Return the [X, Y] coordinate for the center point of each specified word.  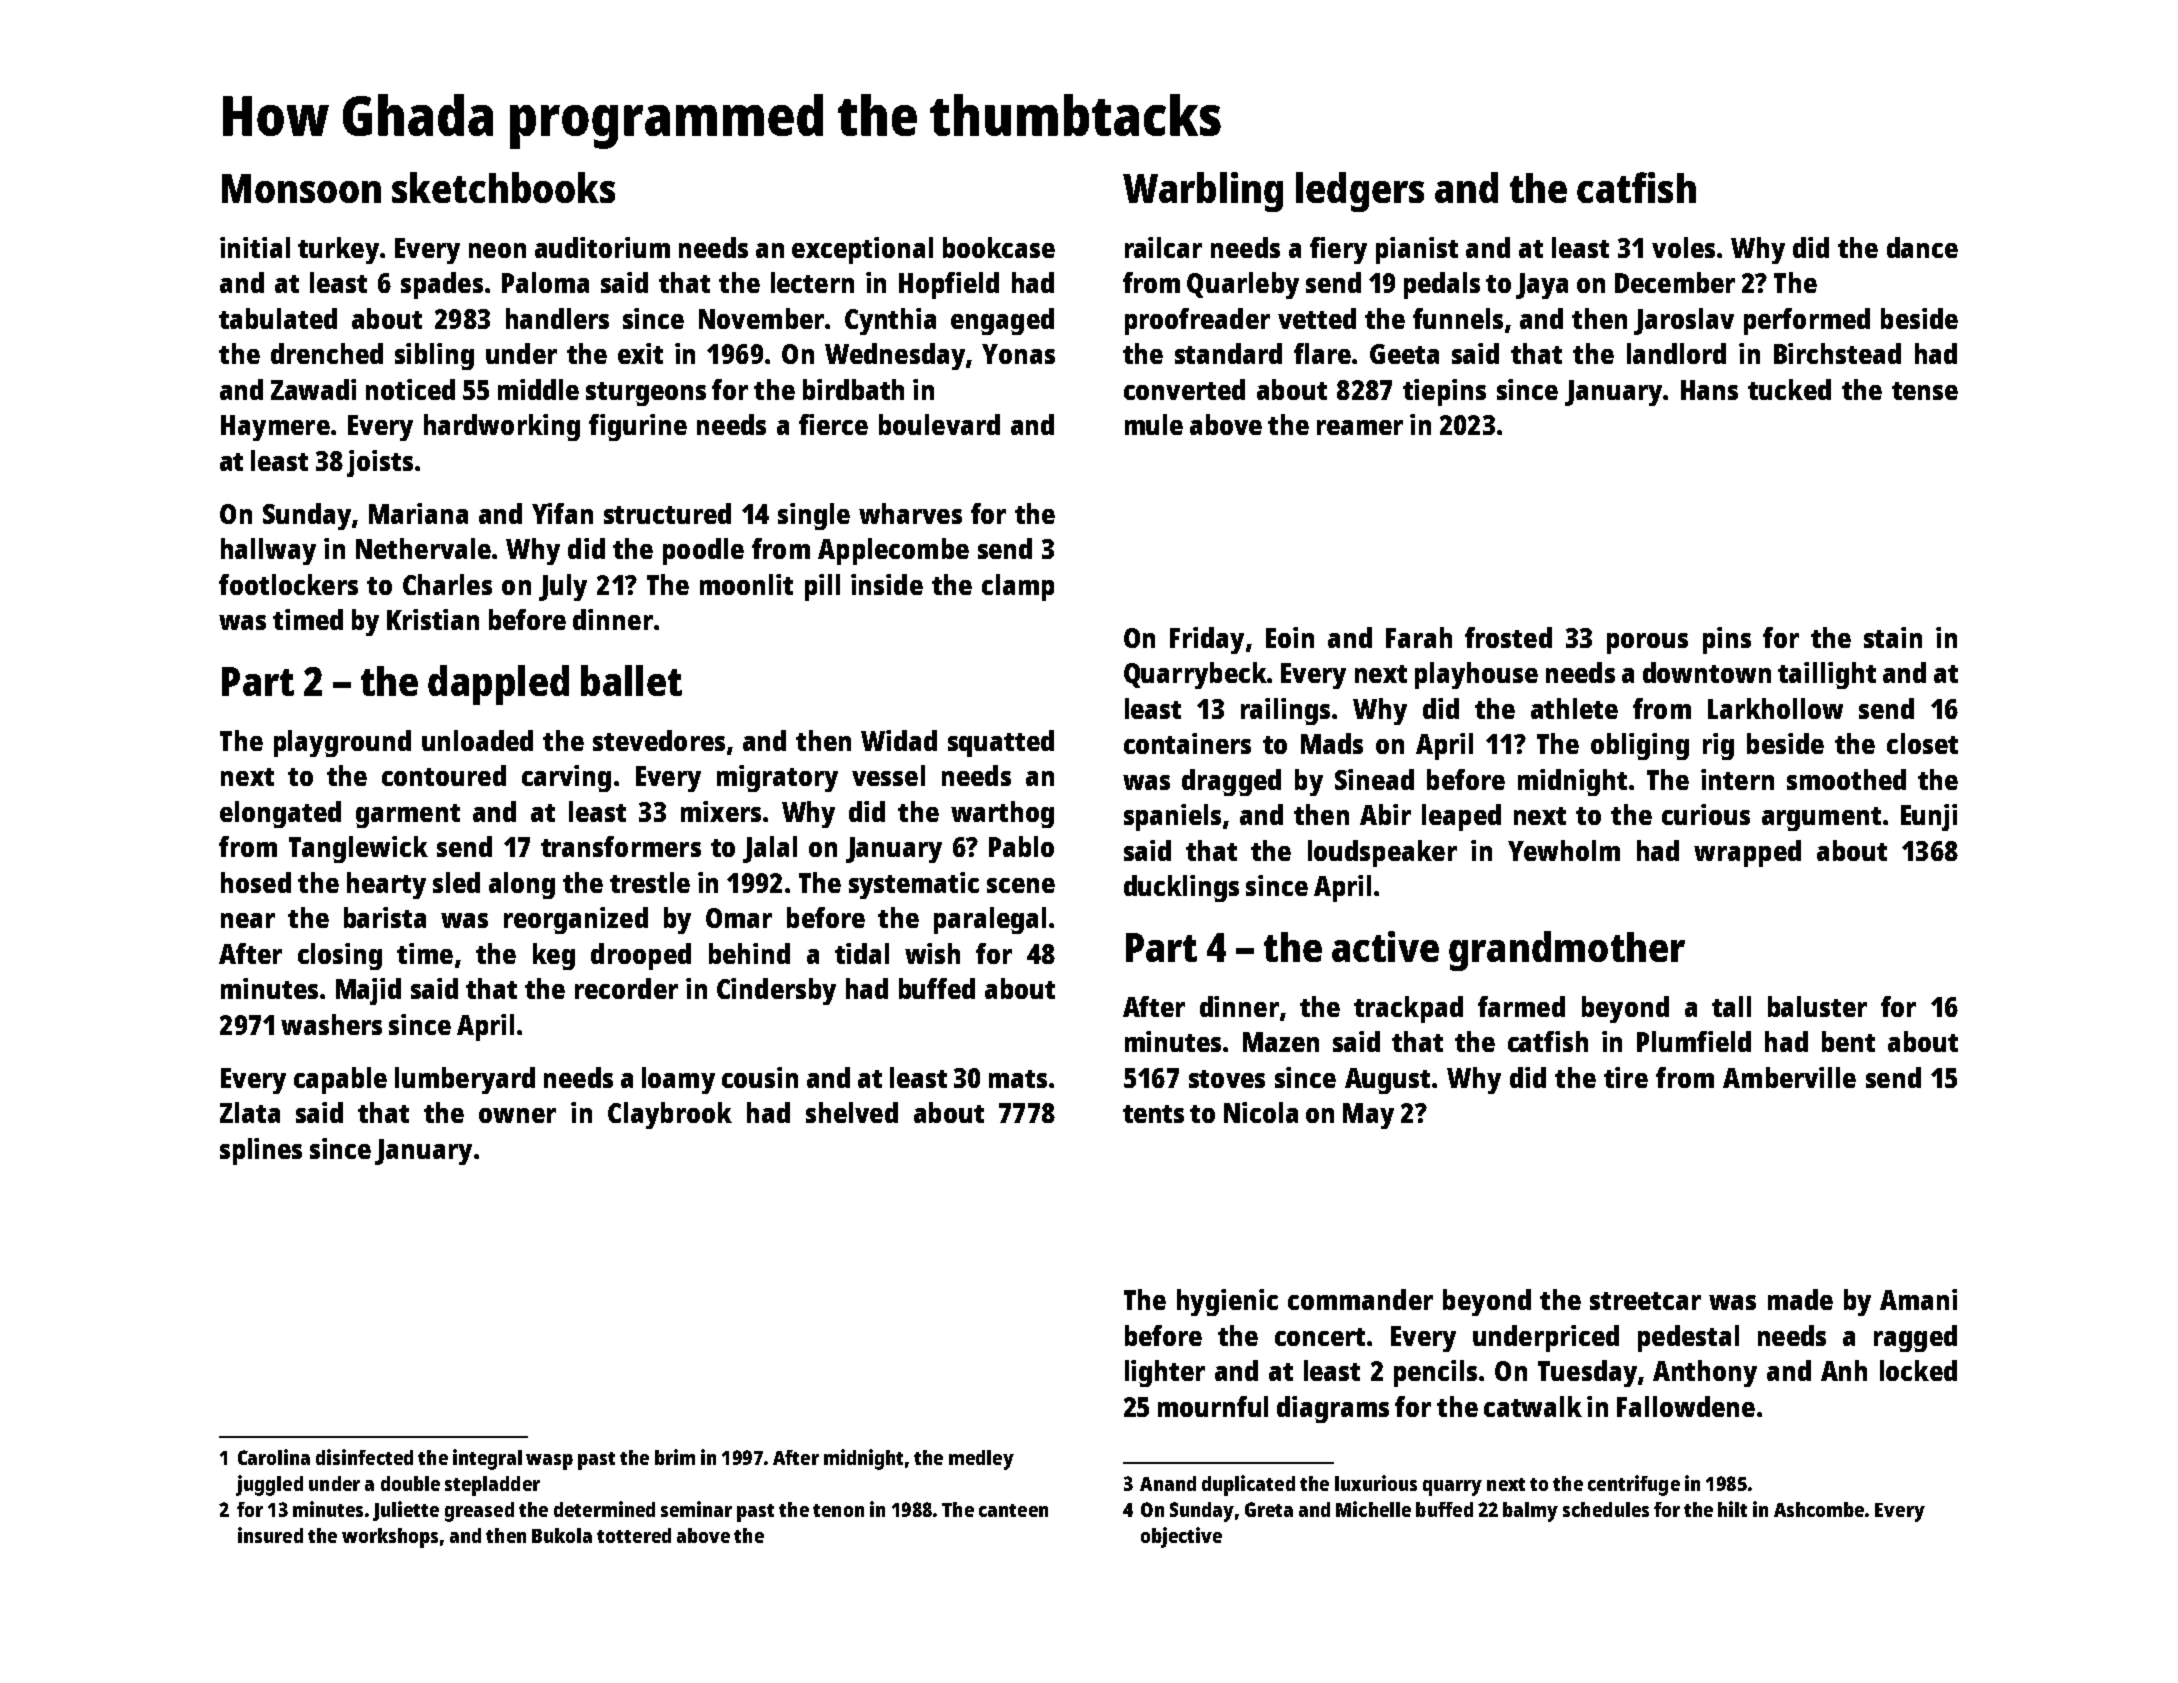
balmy [1530, 1512]
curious [1706, 814]
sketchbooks [503, 187]
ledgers [1360, 192]
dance [1922, 247]
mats [1018, 1079]
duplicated [1248, 1485]
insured [270, 1535]
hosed [256, 882]
